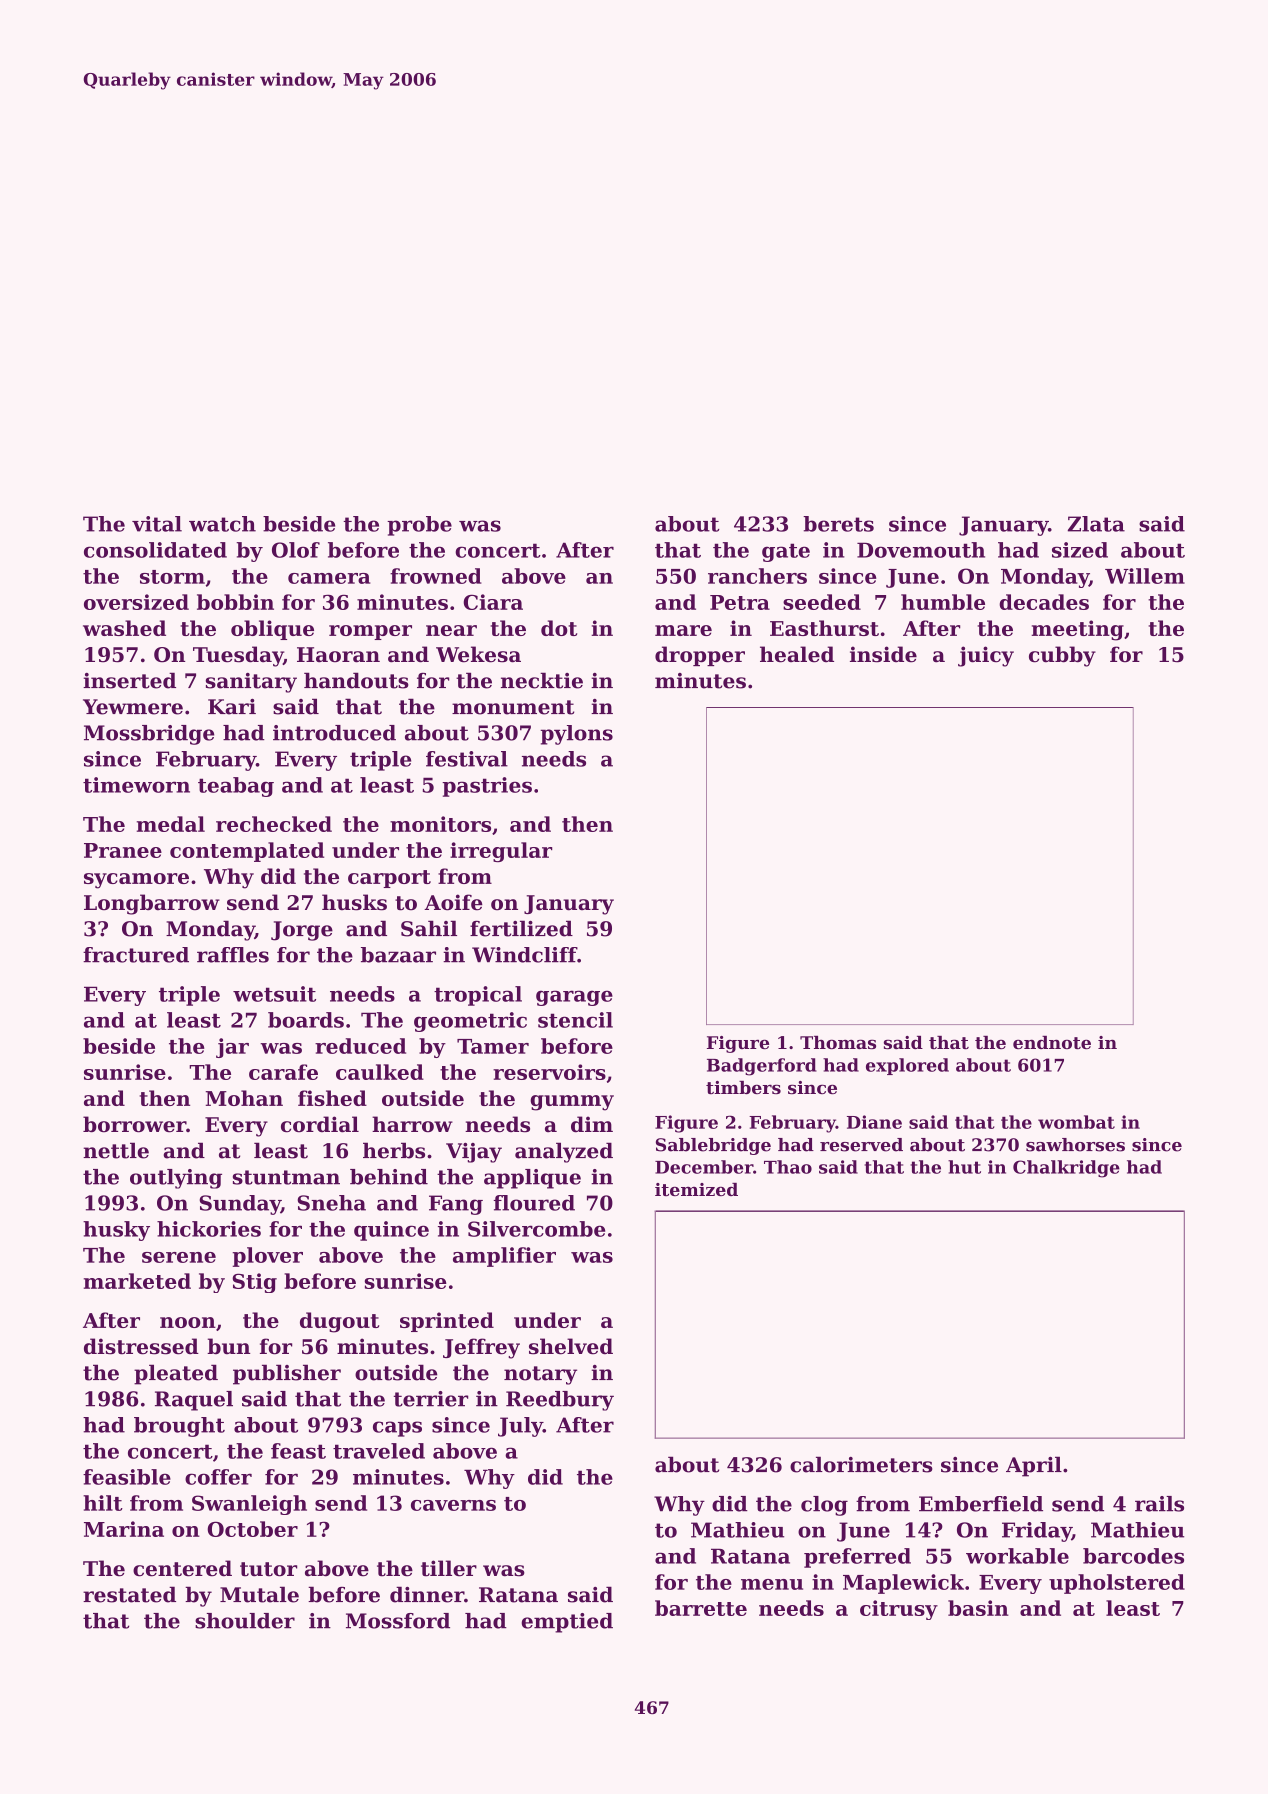 This document has height=1794, width=1268. Describe the element at coordinates (1052, 1042) in the document. I see `endnote` at that location.
